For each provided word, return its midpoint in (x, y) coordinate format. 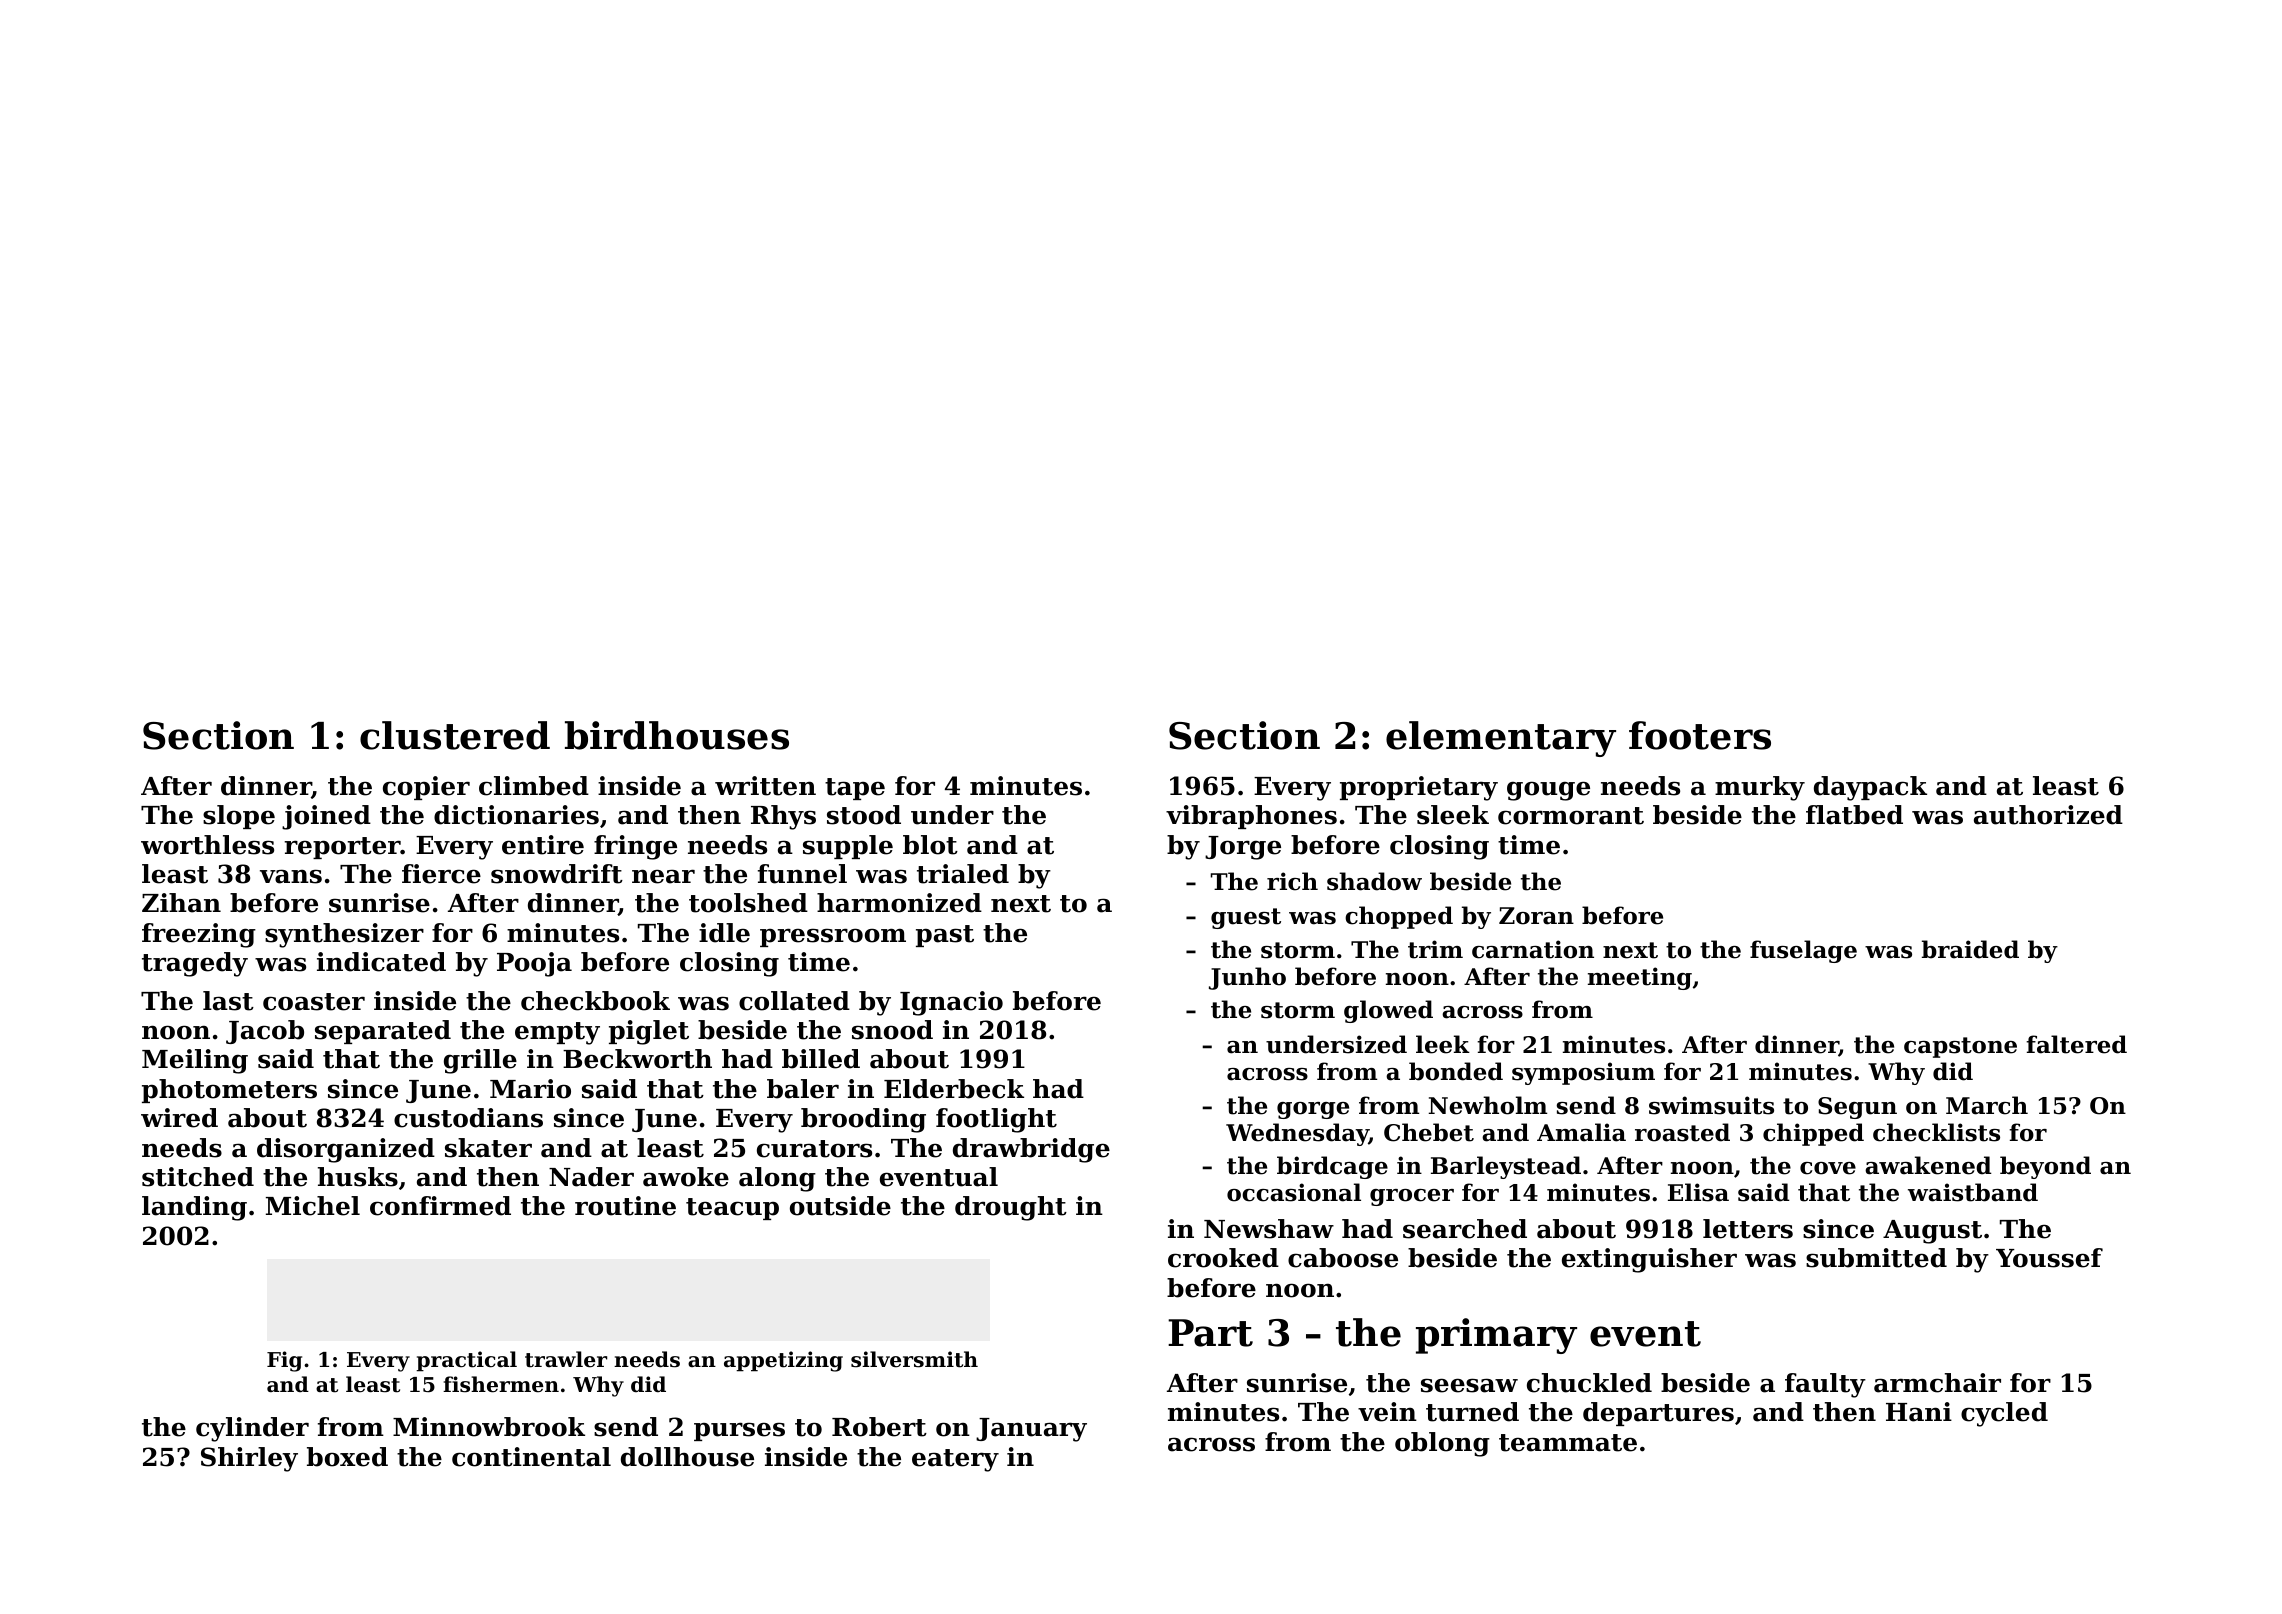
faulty (1825, 1385)
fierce (441, 874)
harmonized (899, 903)
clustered (455, 735)
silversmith (914, 1359)
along (777, 1179)
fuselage (1803, 951)
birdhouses (677, 735)
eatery (955, 1460)
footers (1700, 735)
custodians (468, 1118)
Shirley (249, 1459)
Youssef (2049, 1258)
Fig (284, 1361)
